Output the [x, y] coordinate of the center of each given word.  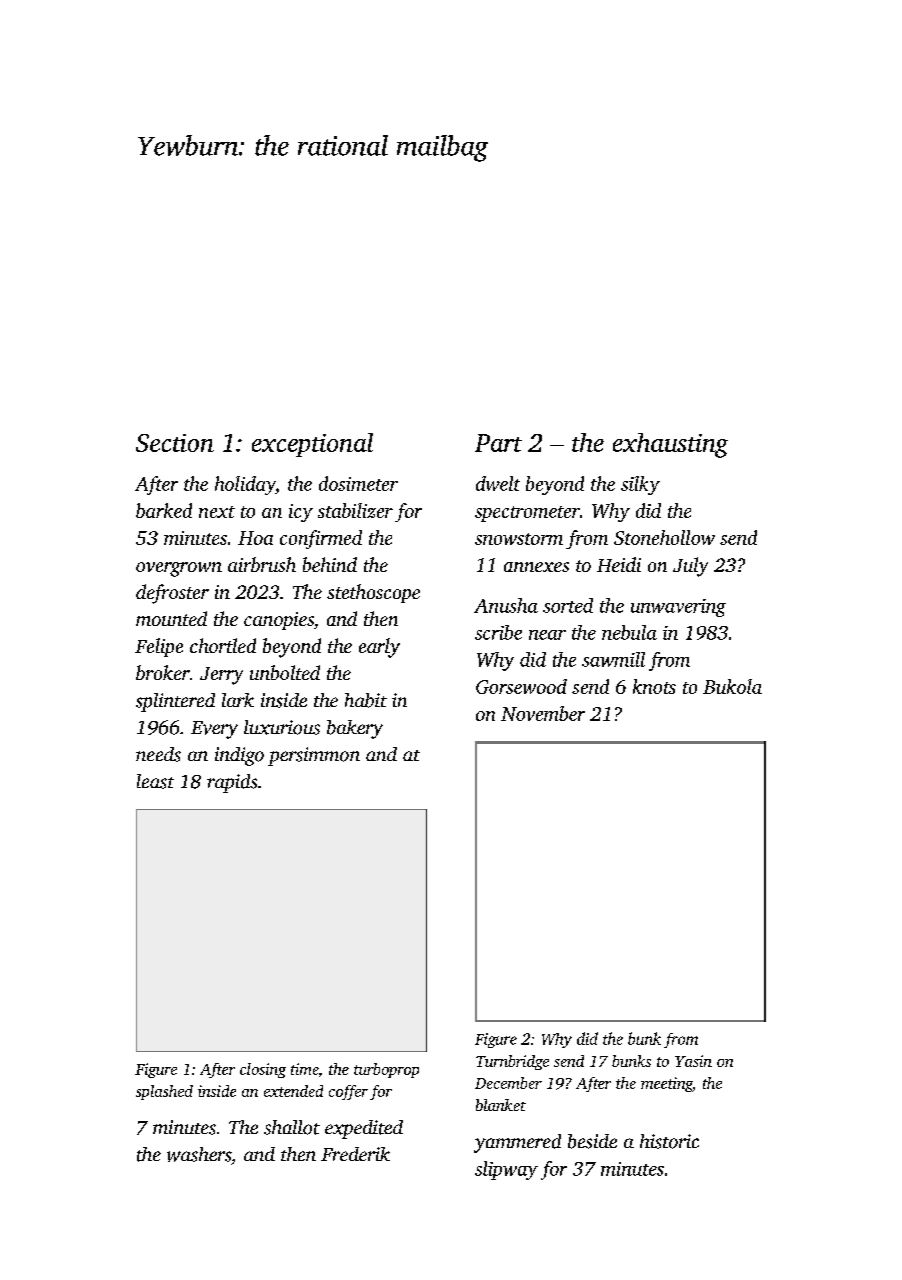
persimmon [314, 756]
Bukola [732, 686]
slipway [506, 1170]
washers [199, 1154]
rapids [232, 783]
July [690, 567]
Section [175, 443]
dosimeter [358, 483]
